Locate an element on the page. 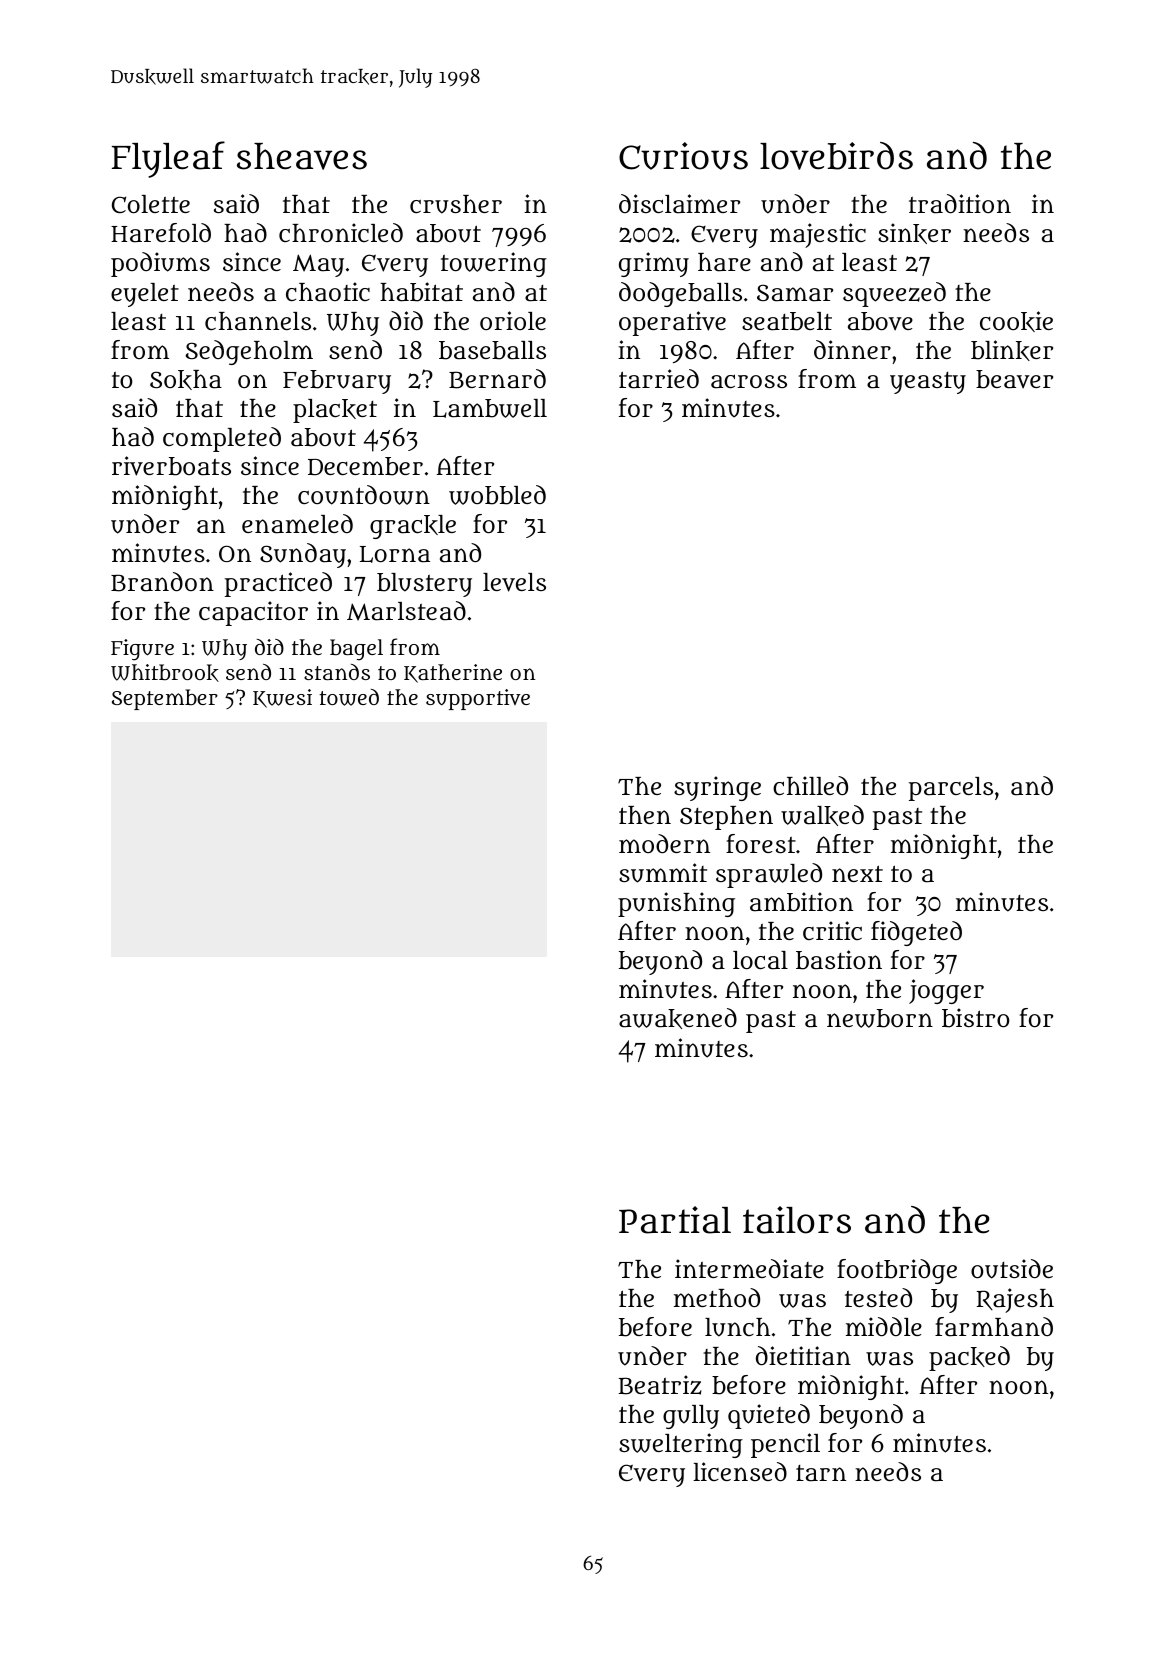  licensed is located at coordinates (740, 1471).
